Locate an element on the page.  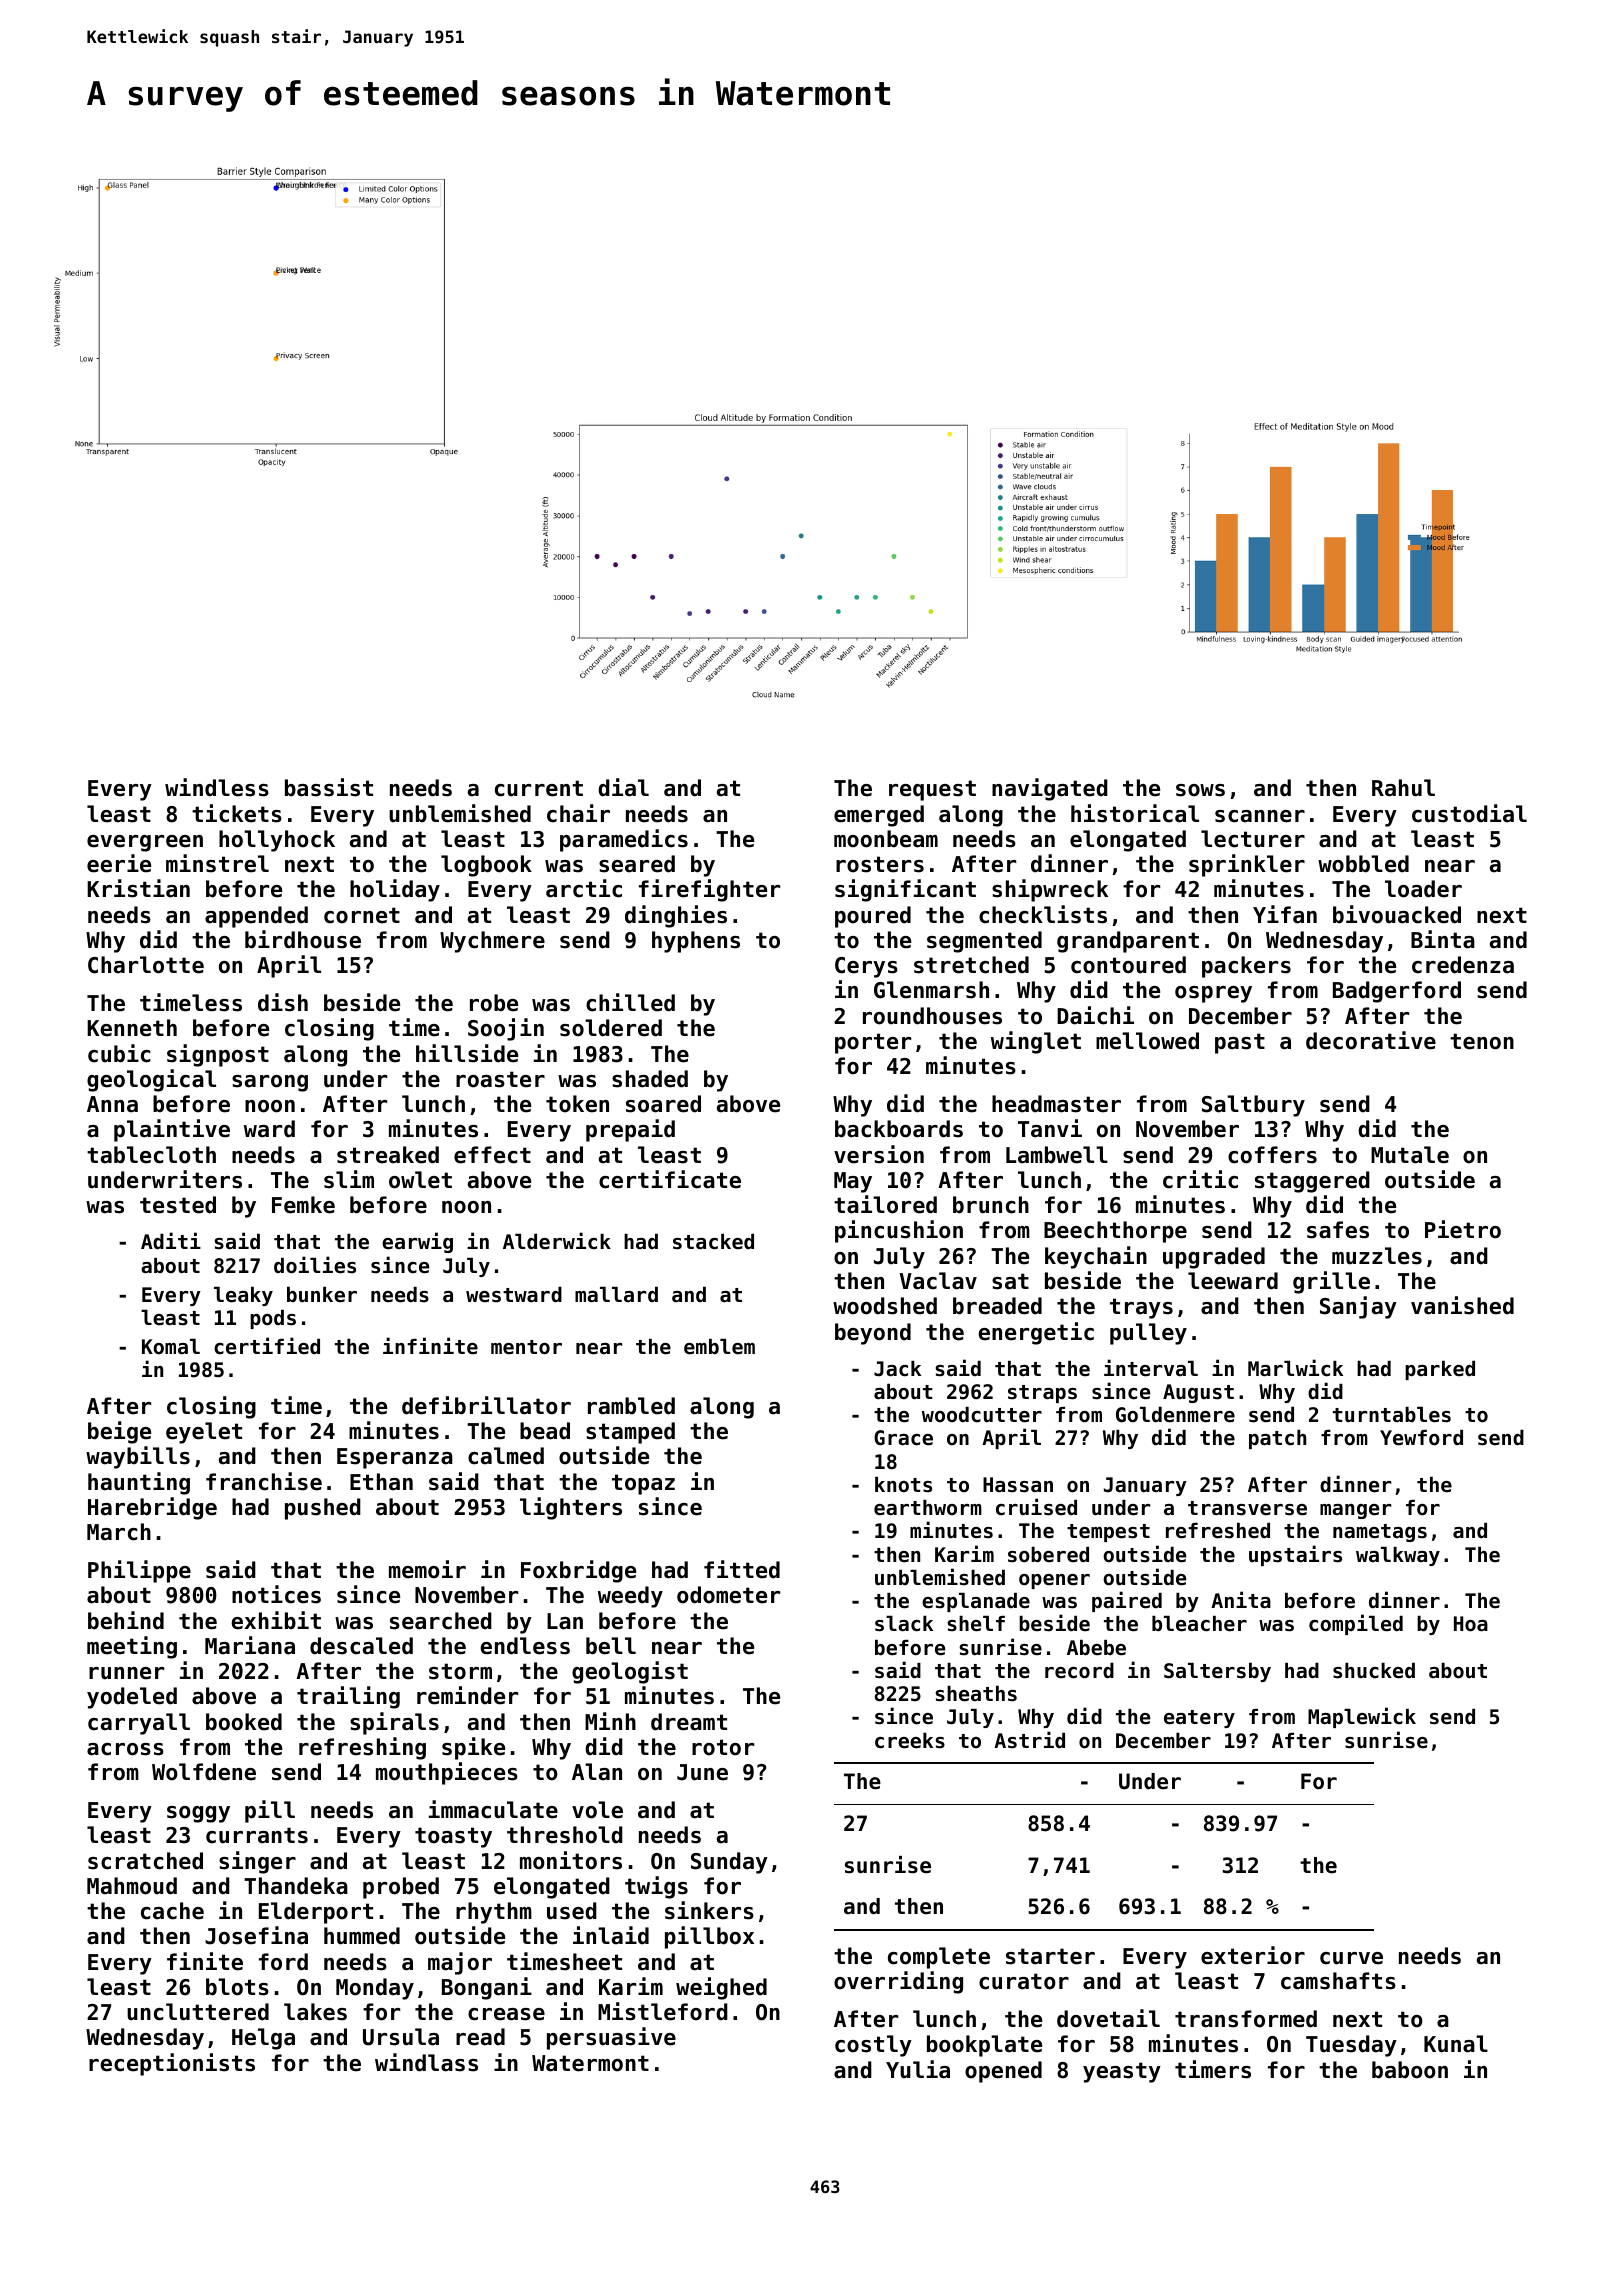
Yulia is located at coordinates (918, 2069).
